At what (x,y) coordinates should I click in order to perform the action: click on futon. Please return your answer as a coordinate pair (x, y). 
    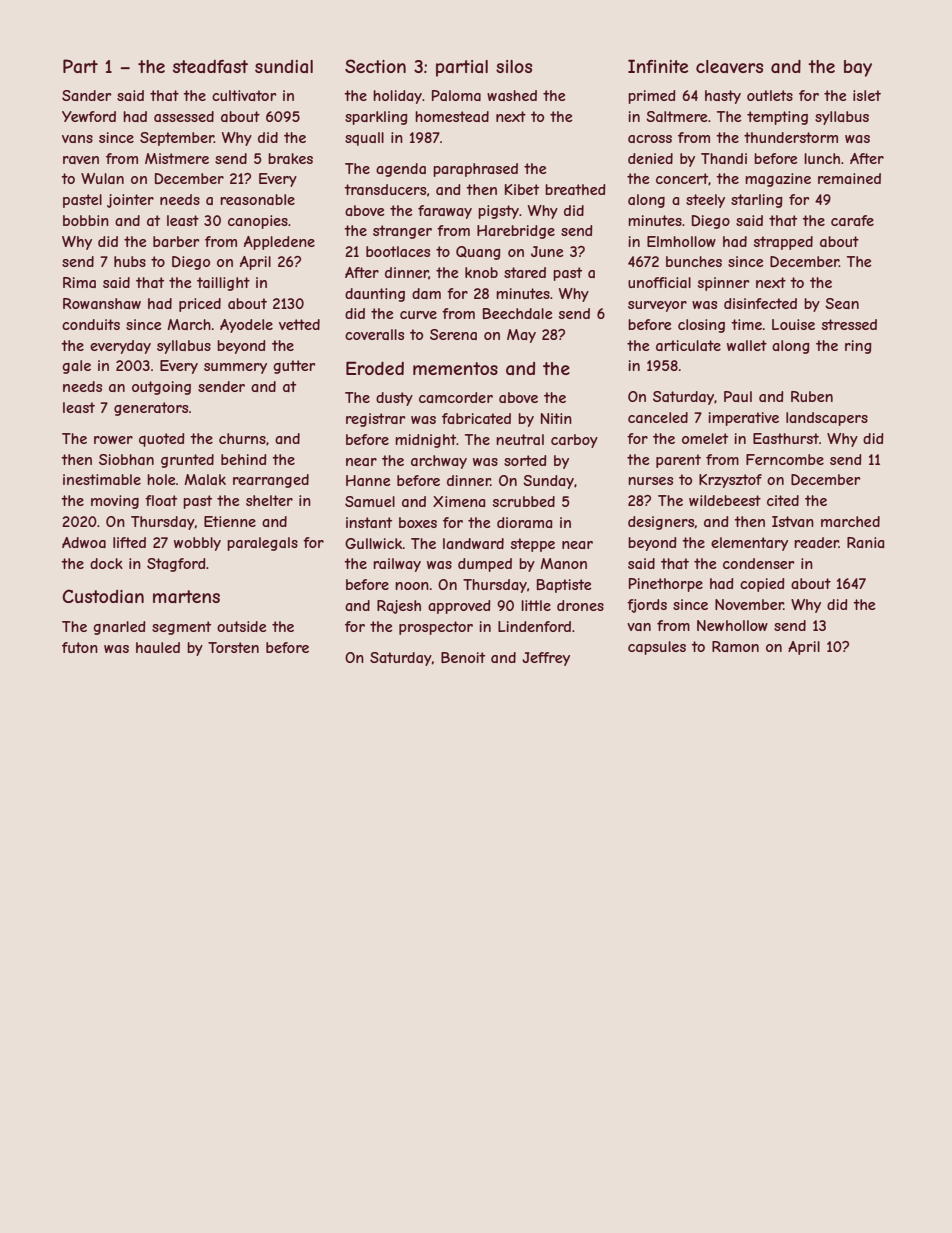
    Looking at the image, I should click on (80, 647).
